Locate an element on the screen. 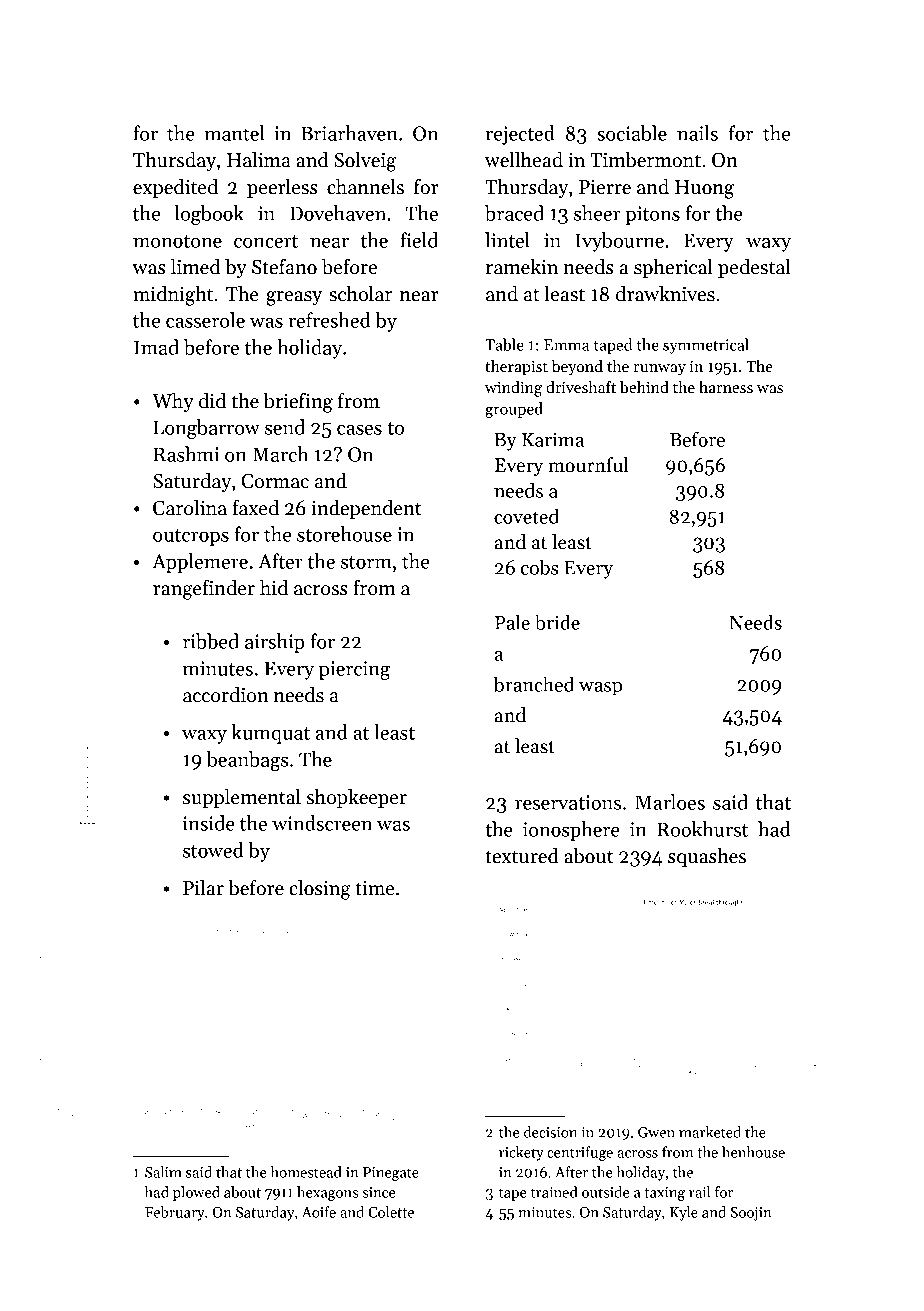 The image size is (924, 1311). ribbed is located at coordinates (211, 641).
